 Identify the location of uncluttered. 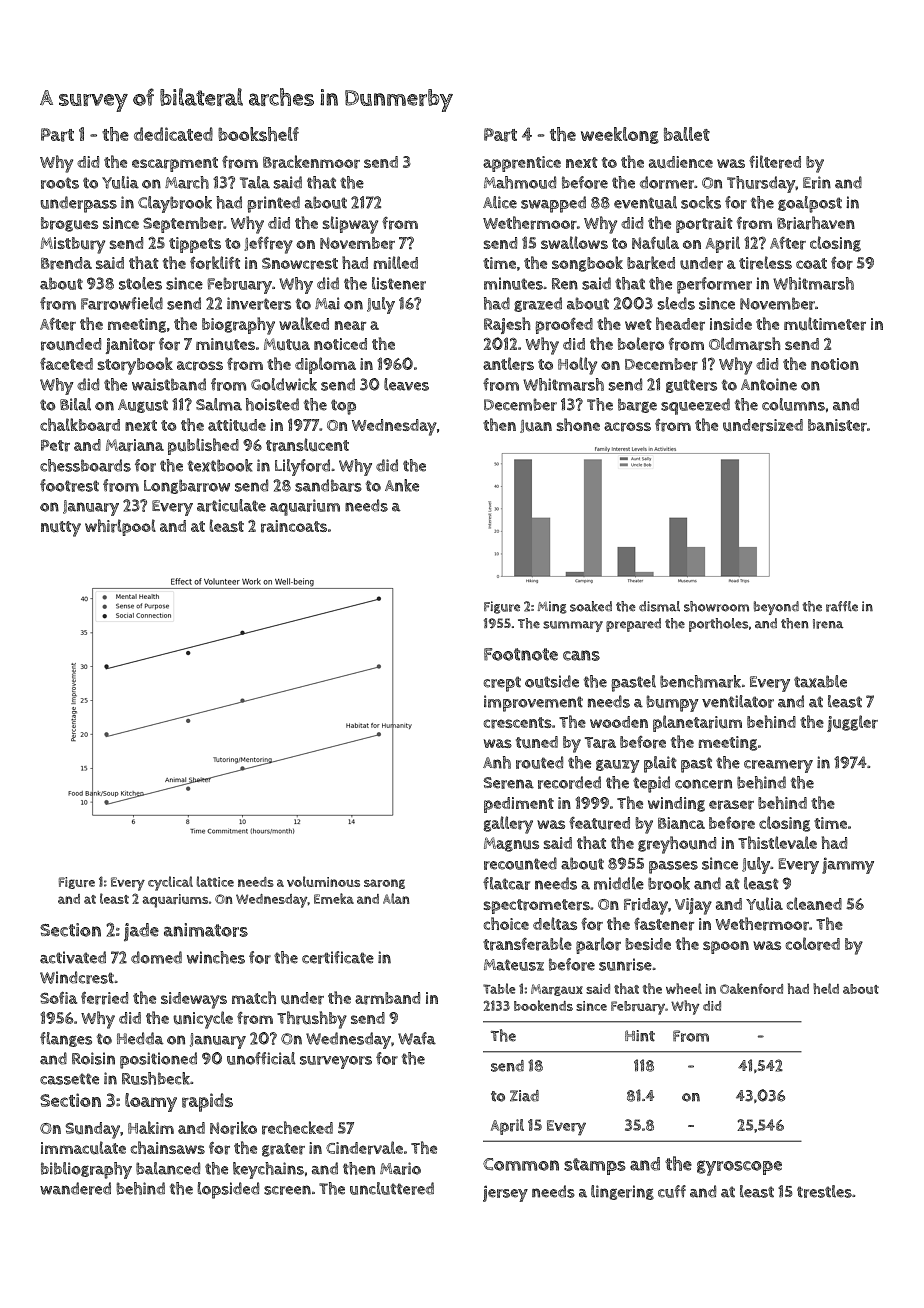
(392, 1188).
